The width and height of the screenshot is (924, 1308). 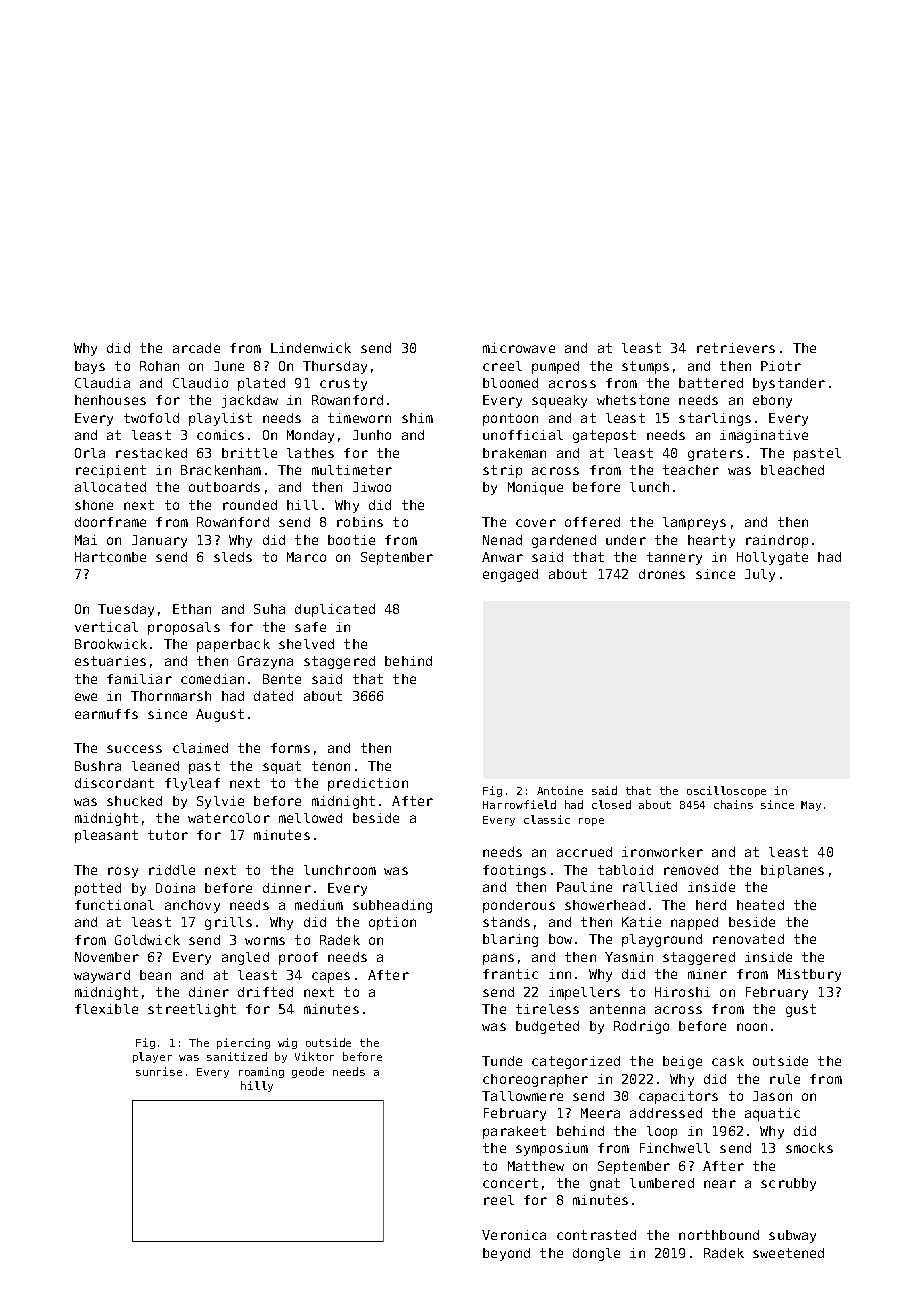 I want to click on retrievers, so click(x=736, y=348).
